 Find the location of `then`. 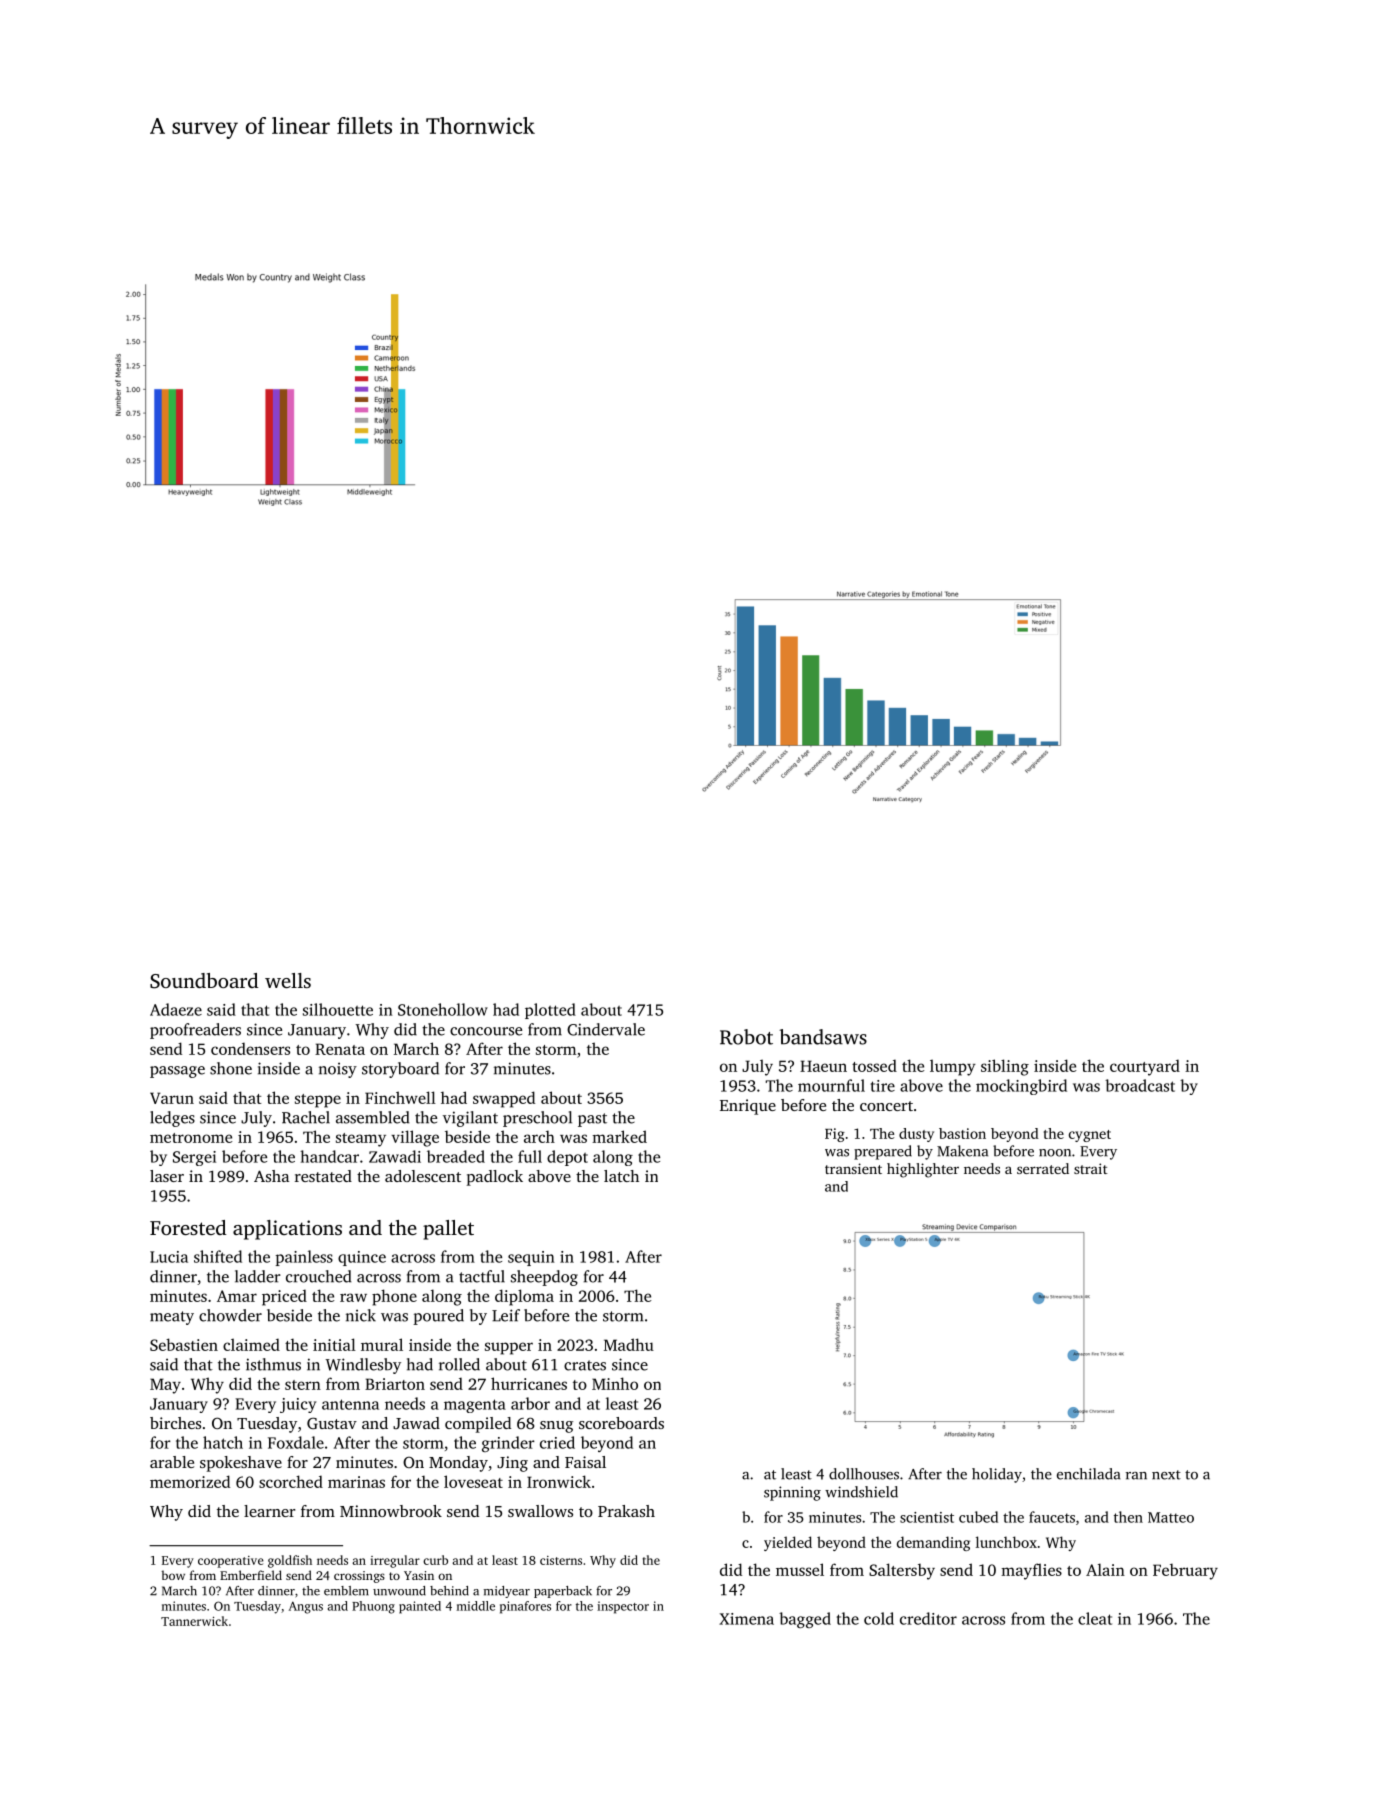

then is located at coordinates (1128, 1517).
